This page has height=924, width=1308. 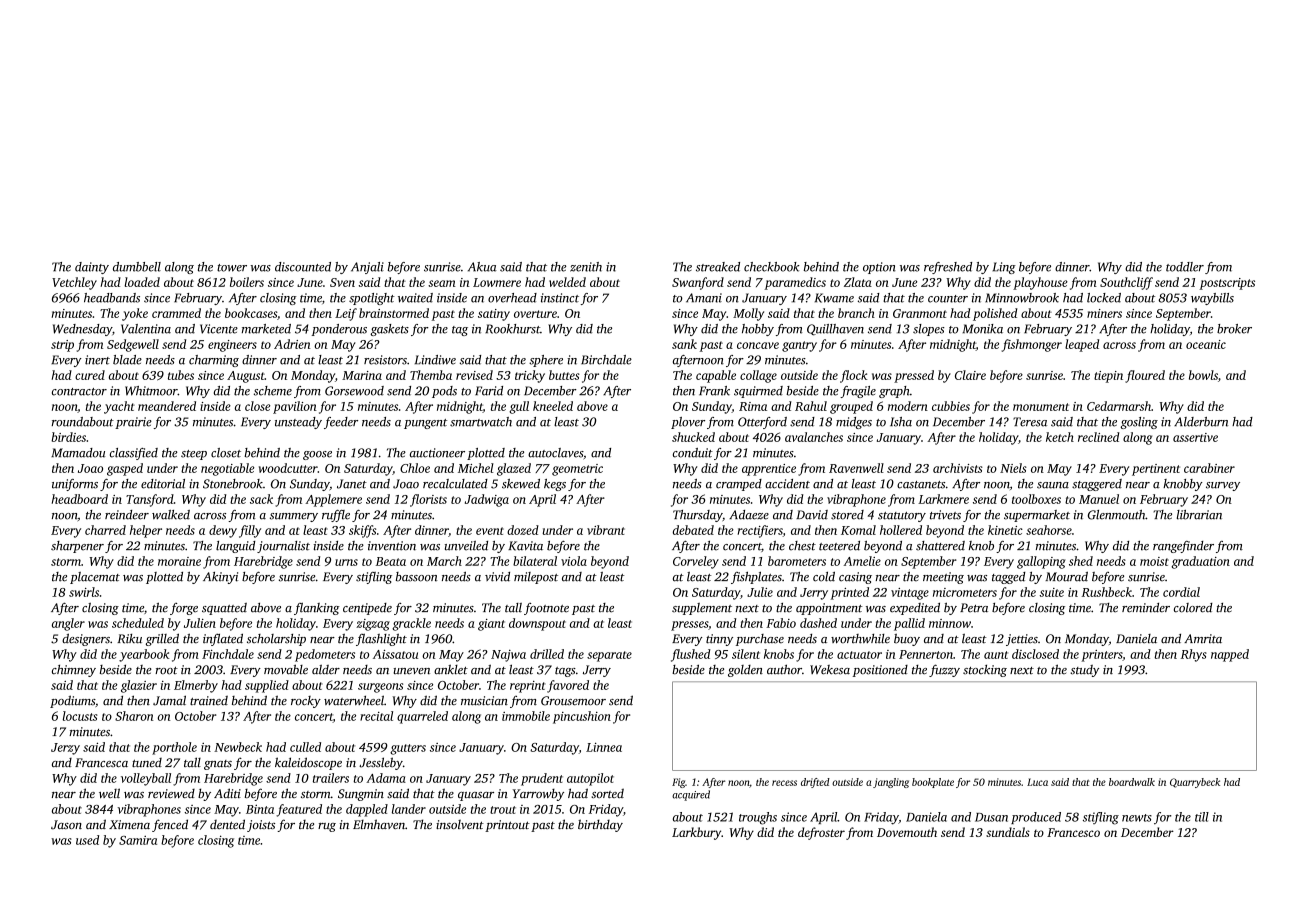 What do you see at coordinates (75, 485) in the page?
I see `uniforms` at bounding box center [75, 485].
